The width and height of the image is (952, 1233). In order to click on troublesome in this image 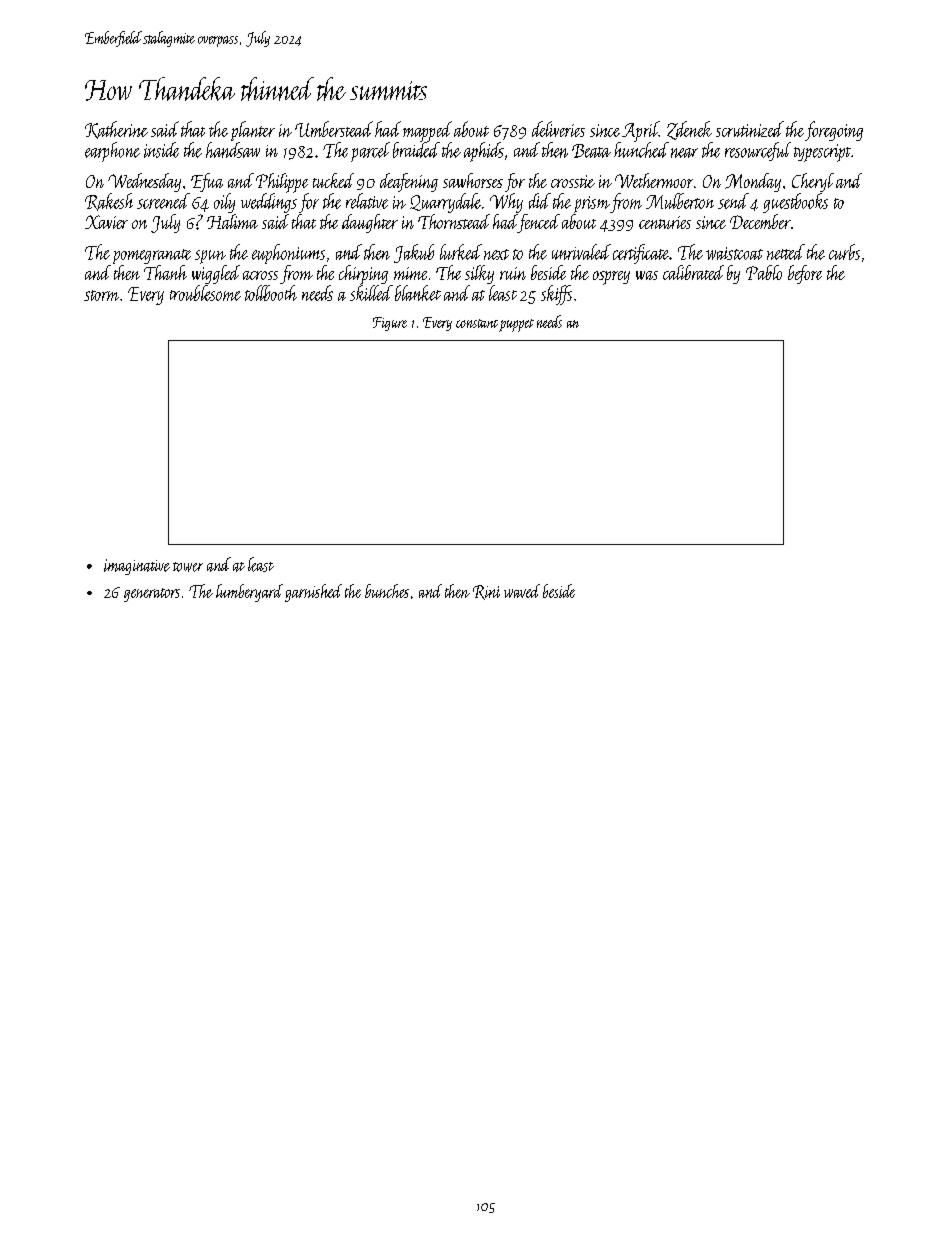, I will do `click(205, 293)`.
